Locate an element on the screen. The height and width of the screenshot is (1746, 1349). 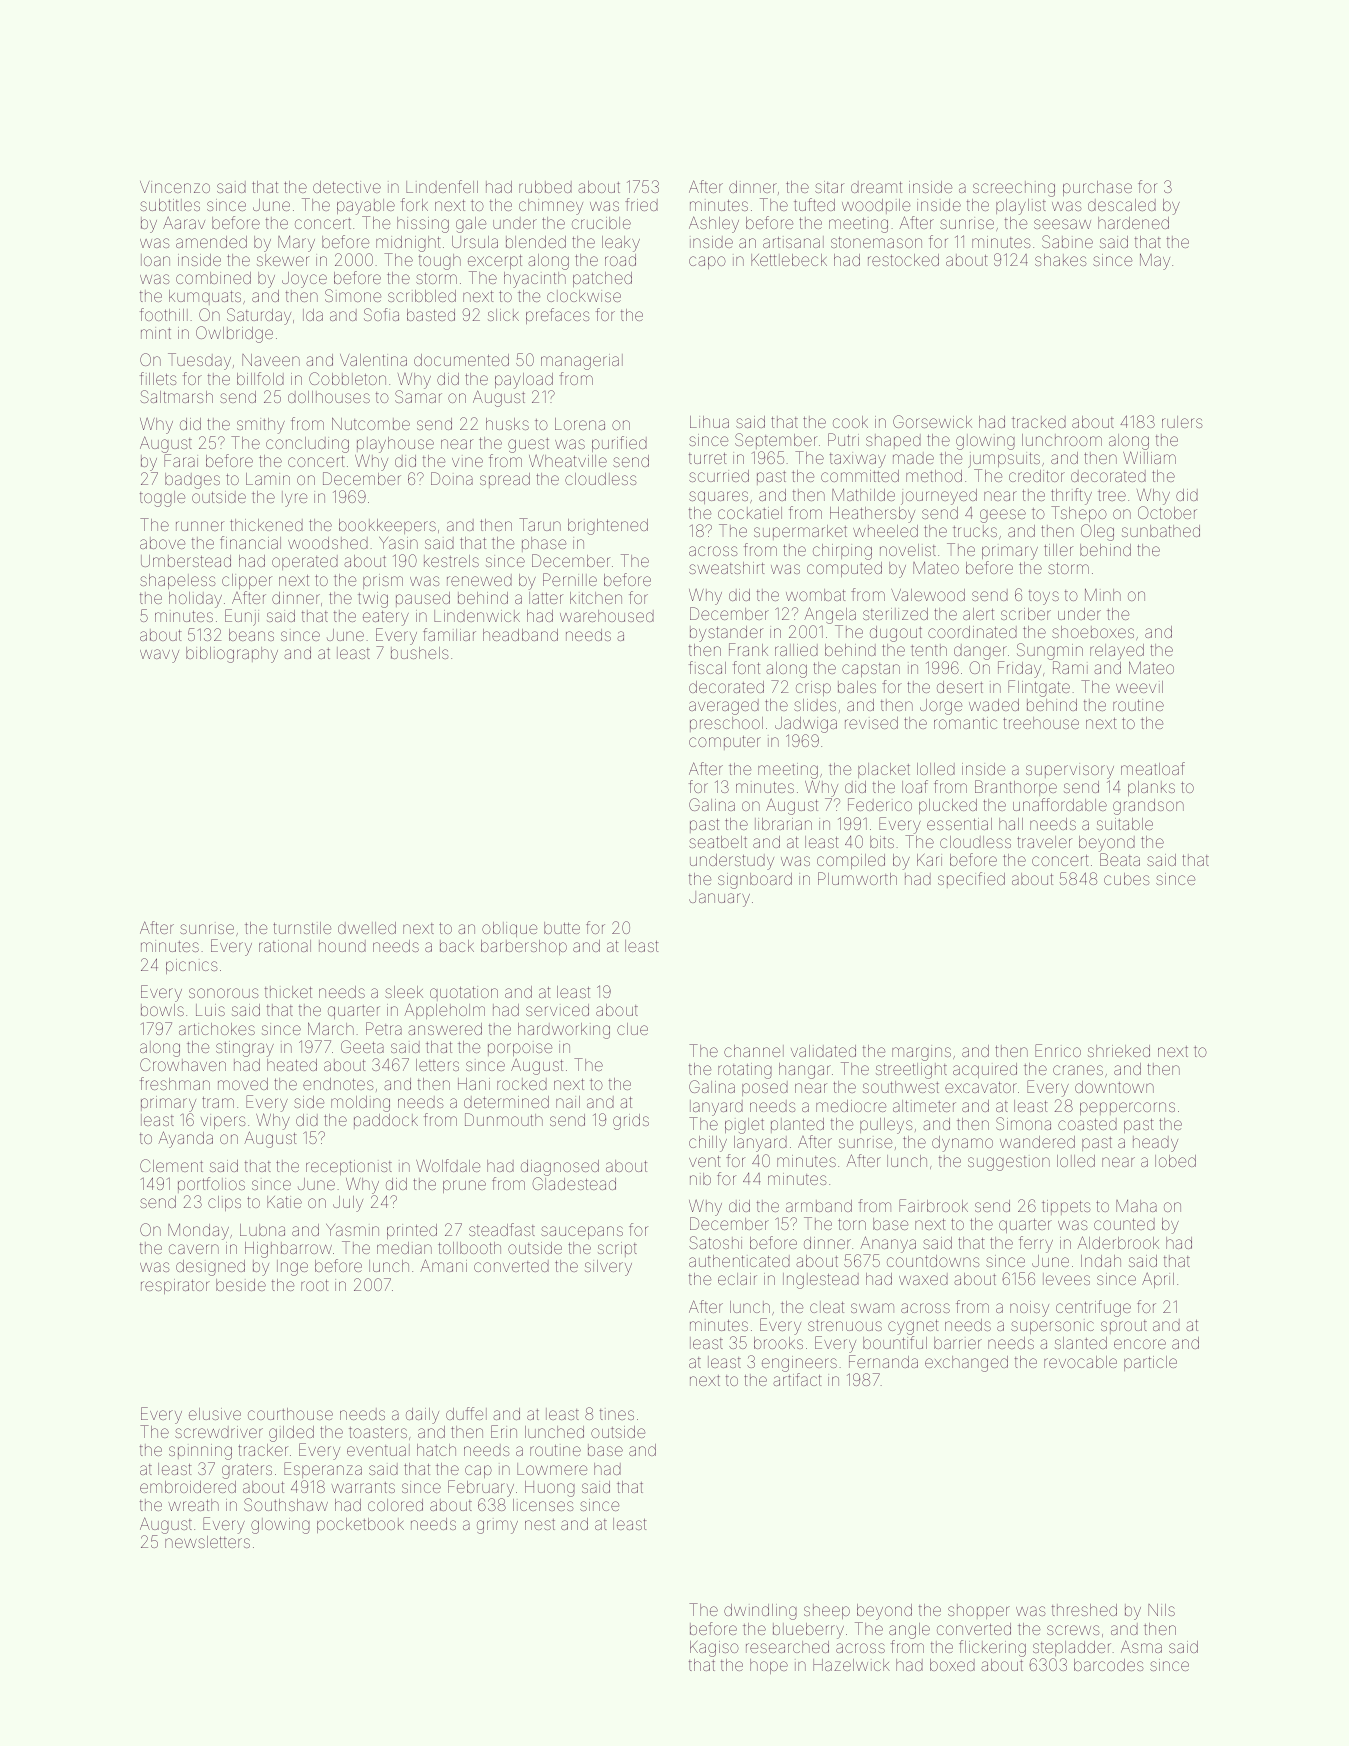
pocketbook is located at coordinates (360, 1525).
